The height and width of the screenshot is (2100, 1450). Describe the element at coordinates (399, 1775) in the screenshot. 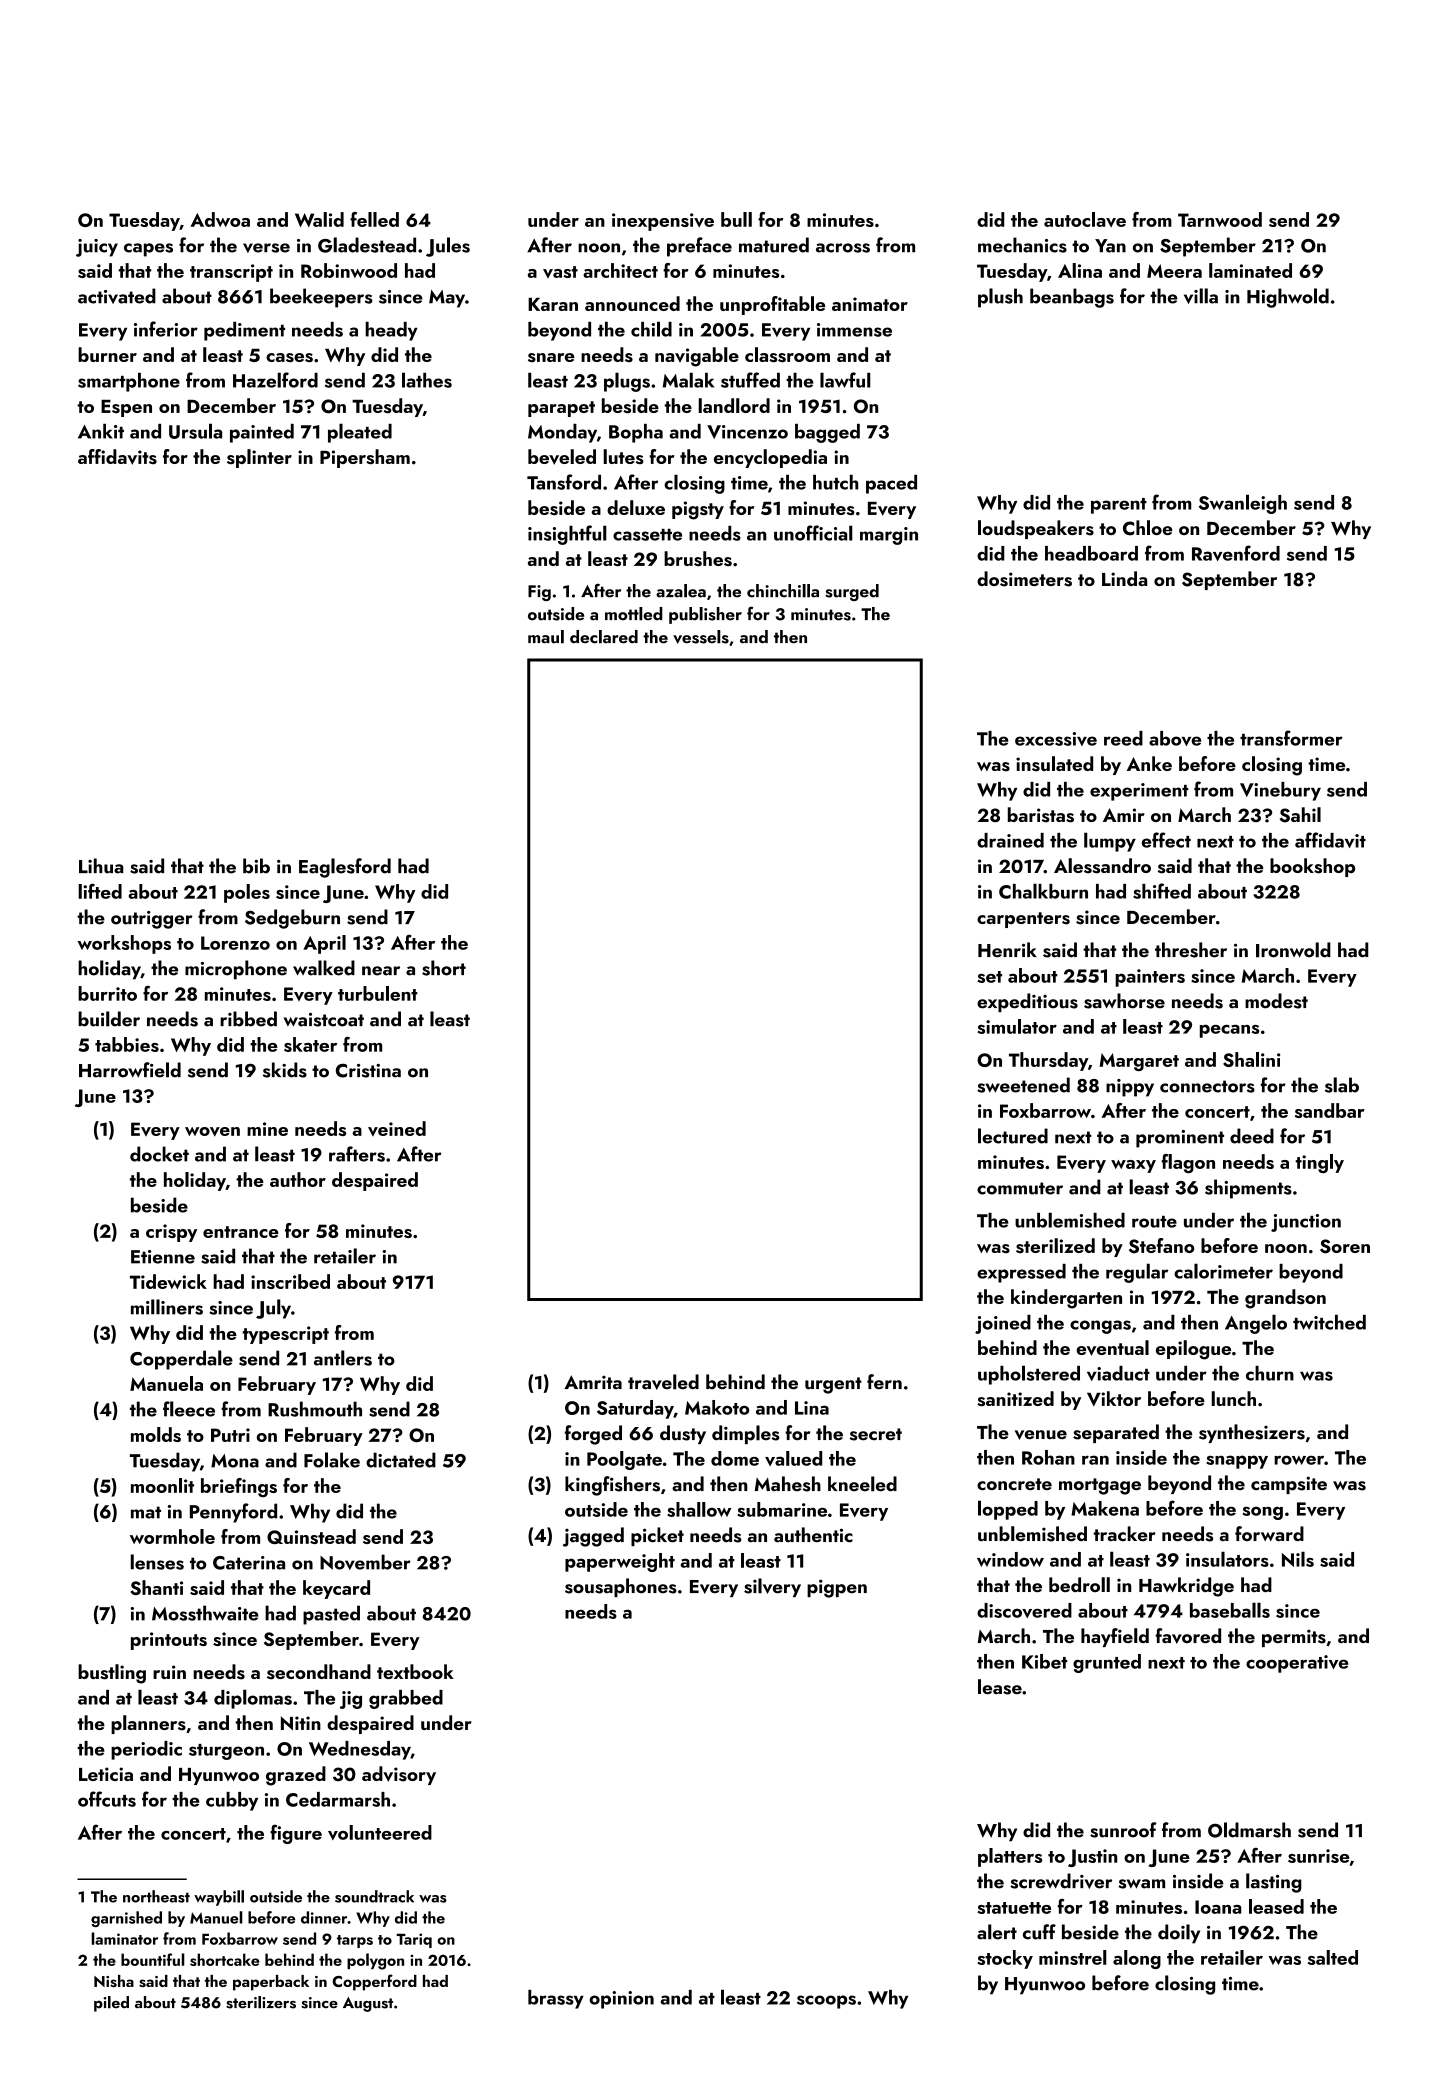

I see `advisory` at that location.
